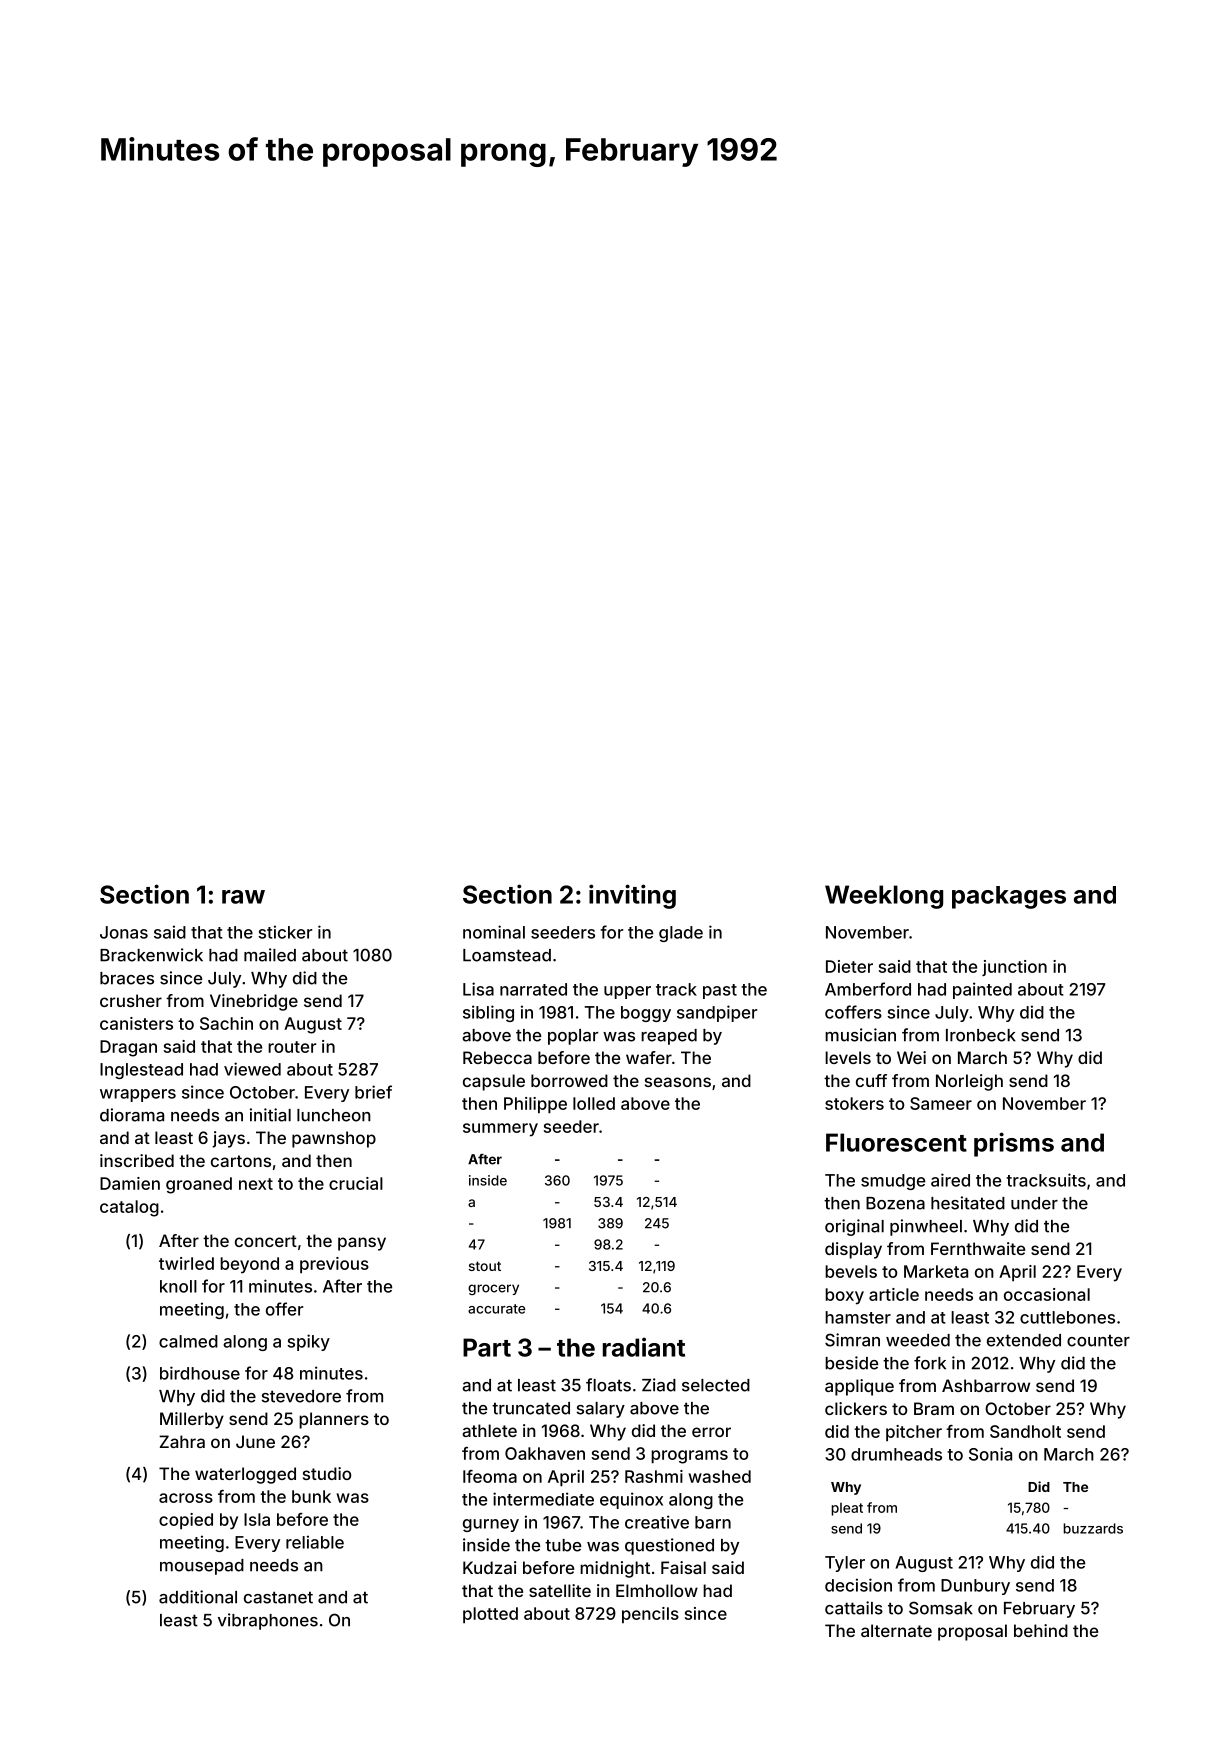 This screenshot has height=1740, width=1230. Describe the element at coordinates (252, 1069) in the screenshot. I see `viewed` at that location.
